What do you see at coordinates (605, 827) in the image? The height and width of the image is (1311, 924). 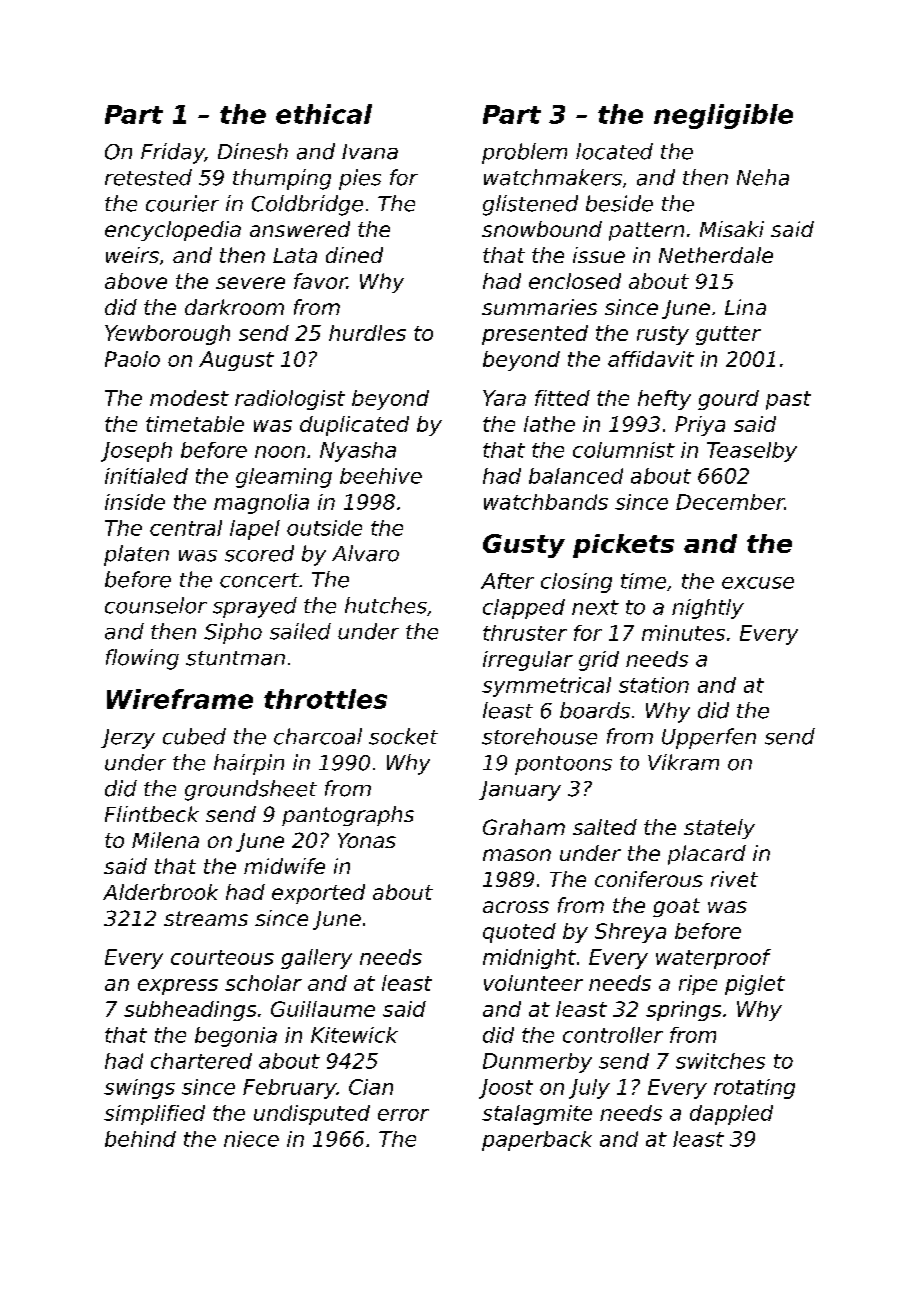 I see `salted` at bounding box center [605, 827].
